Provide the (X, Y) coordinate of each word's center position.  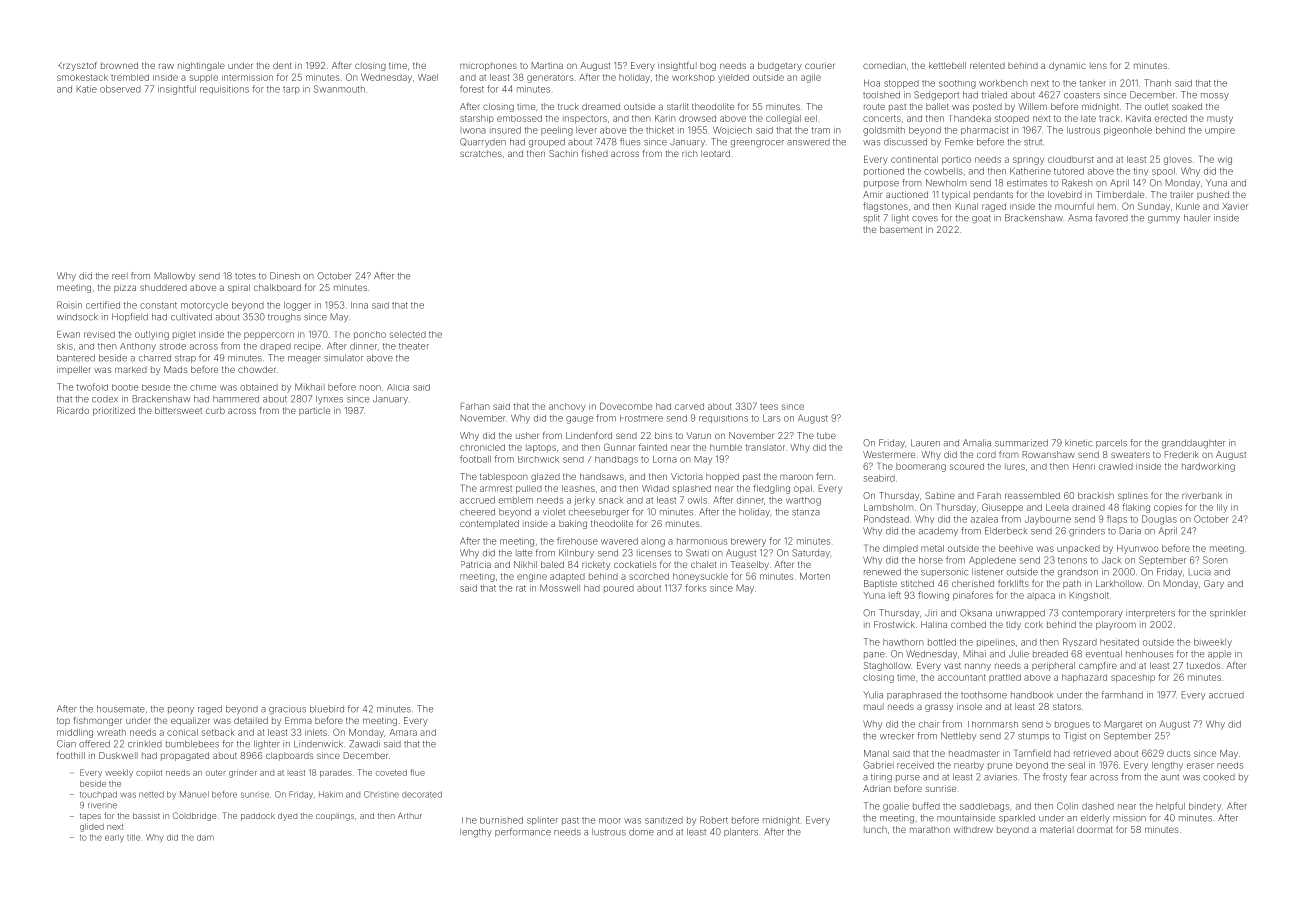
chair (929, 724)
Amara (403, 732)
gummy (1164, 220)
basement (901, 229)
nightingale (201, 66)
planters (741, 832)
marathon (930, 829)
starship (477, 119)
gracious (287, 710)
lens (1098, 65)
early (114, 838)
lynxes (329, 399)
